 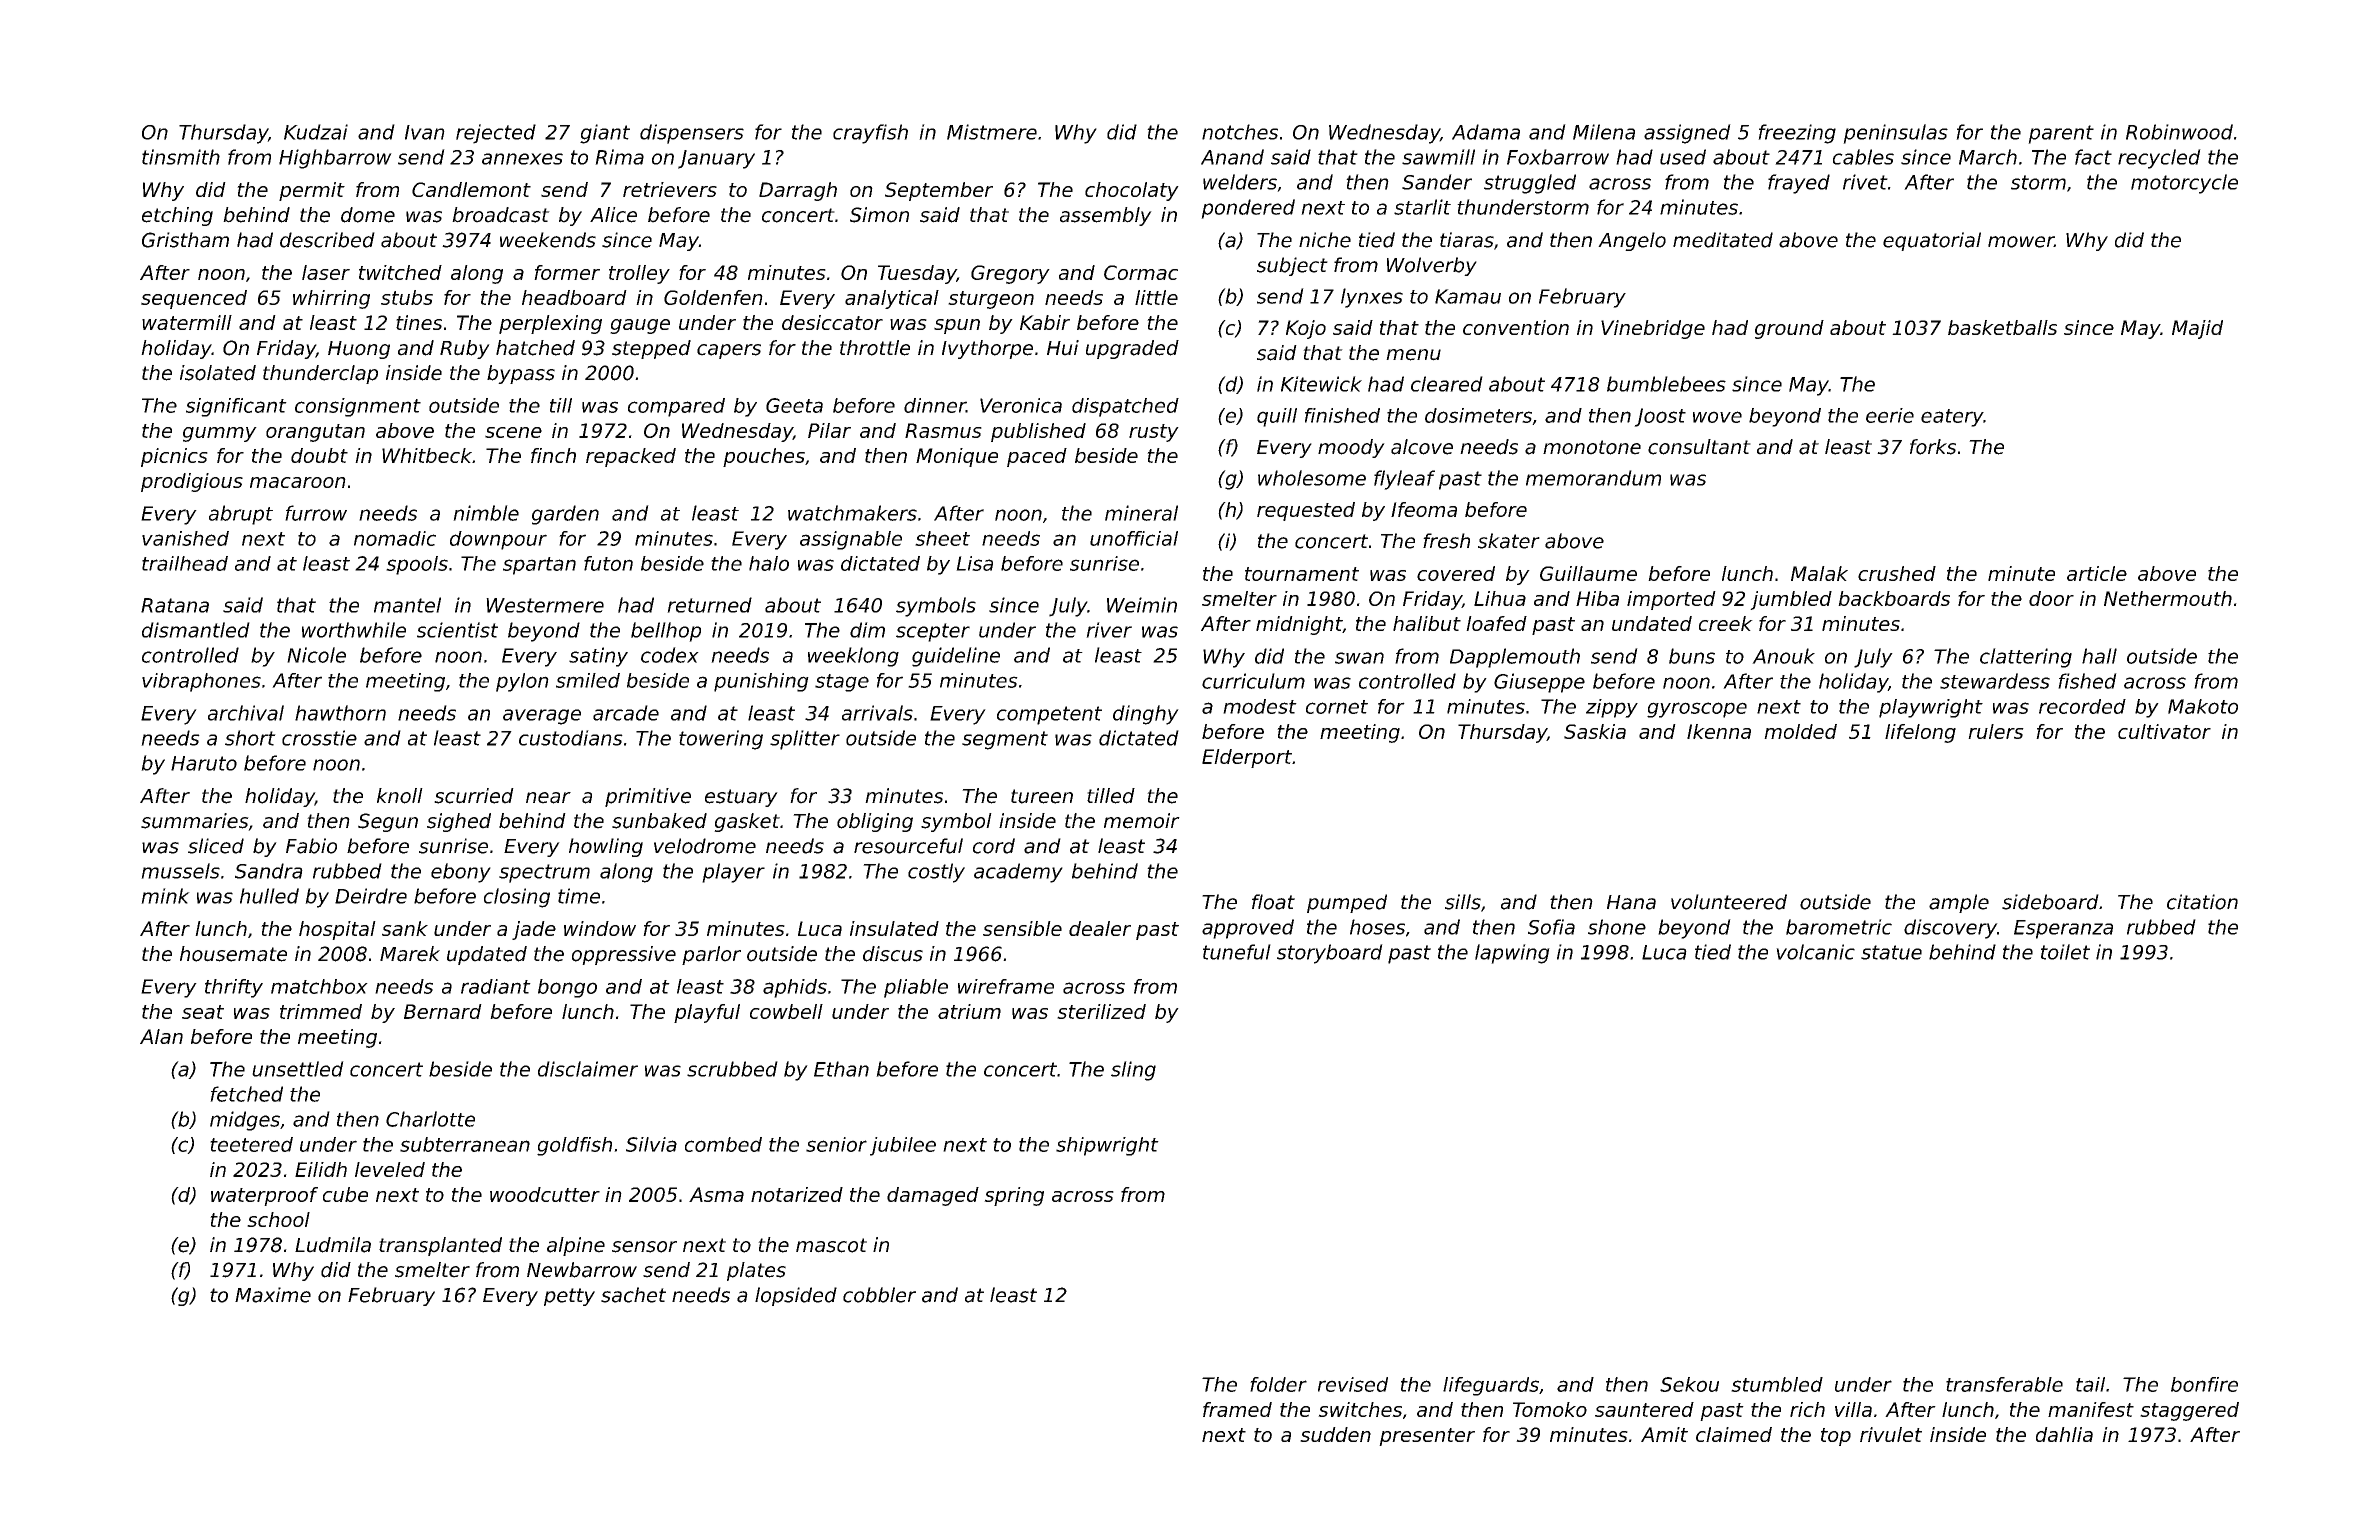 I want to click on citation, so click(x=2202, y=902).
